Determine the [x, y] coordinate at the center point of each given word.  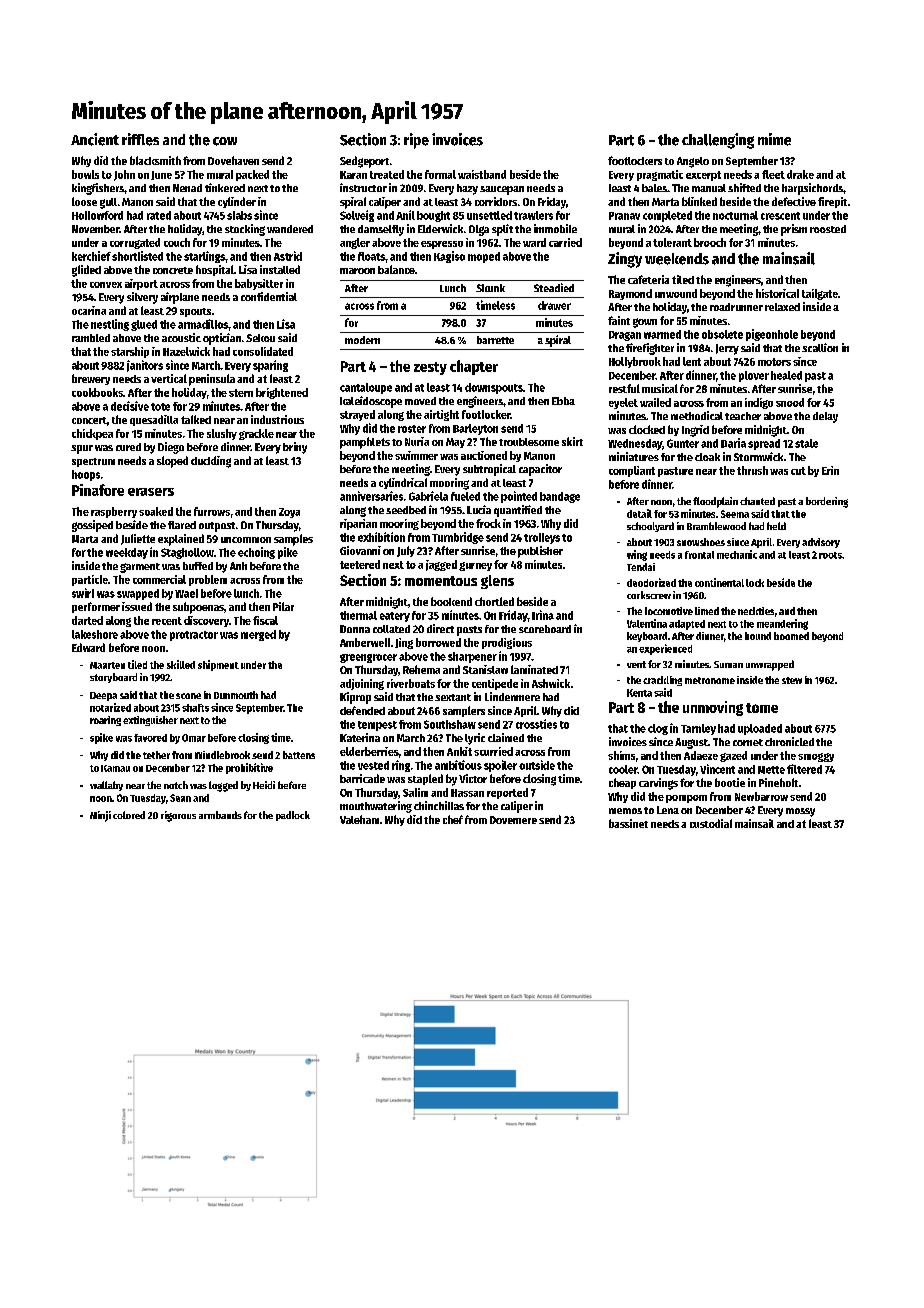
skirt [572, 441]
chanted [757, 501]
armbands [220, 815]
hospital [215, 270]
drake [800, 174]
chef [453, 819]
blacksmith [155, 160]
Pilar [283, 606]
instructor [363, 187]
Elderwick [440, 228]
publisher [540, 552]
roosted [828, 229]
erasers [151, 492]
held [776, 526]
